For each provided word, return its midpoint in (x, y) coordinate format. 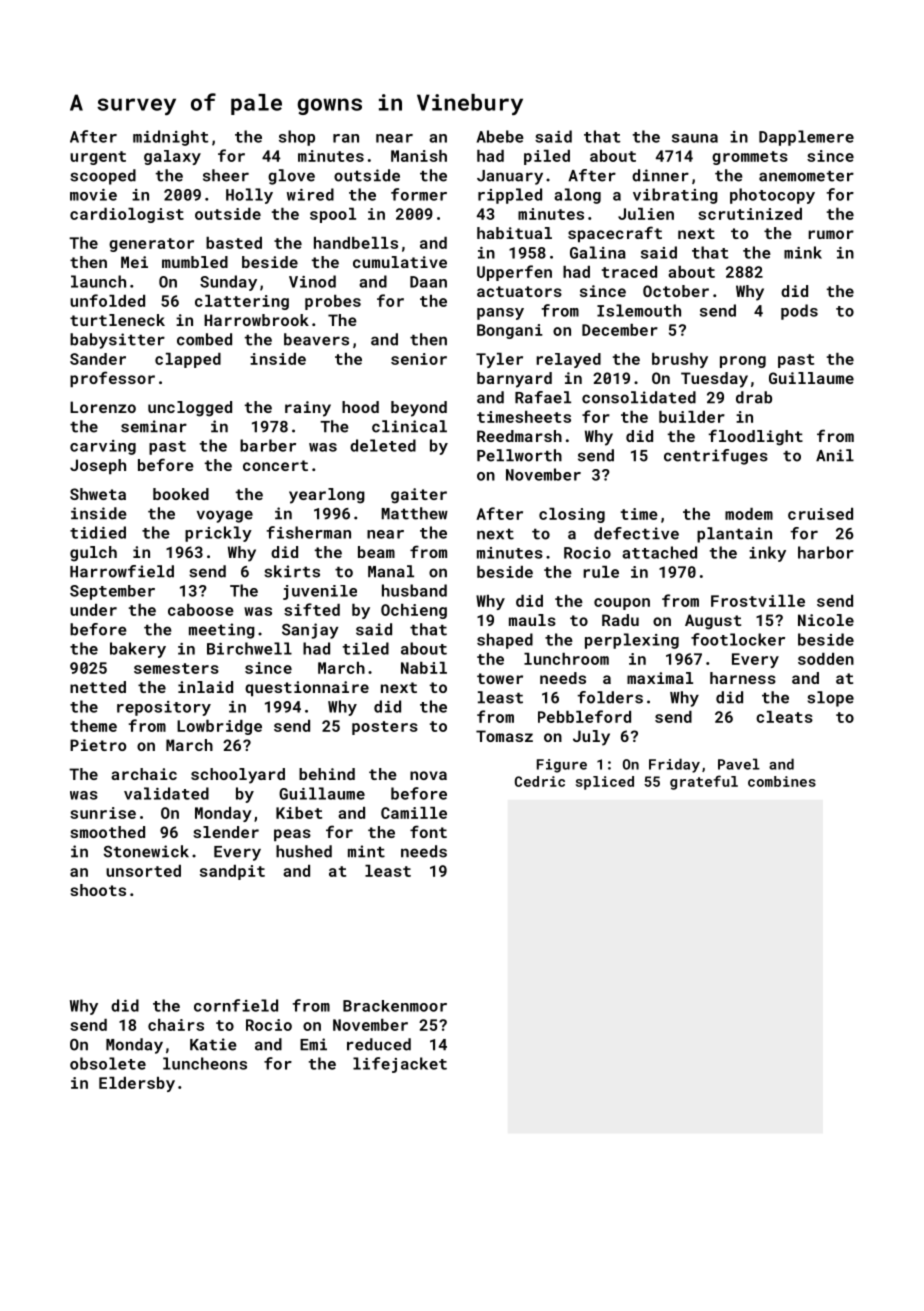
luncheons (205, 1063)
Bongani (510, 331)
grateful (704, 782)
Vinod (312, 281)
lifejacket (400, 1065)
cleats (784, 717)
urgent (98, 158)
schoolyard (238, 776)
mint (366, 851)
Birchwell (249, 648)
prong (743, 362)
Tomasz (504, 736)
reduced (379, 1044)
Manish (419, 156)
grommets (750, 158)
